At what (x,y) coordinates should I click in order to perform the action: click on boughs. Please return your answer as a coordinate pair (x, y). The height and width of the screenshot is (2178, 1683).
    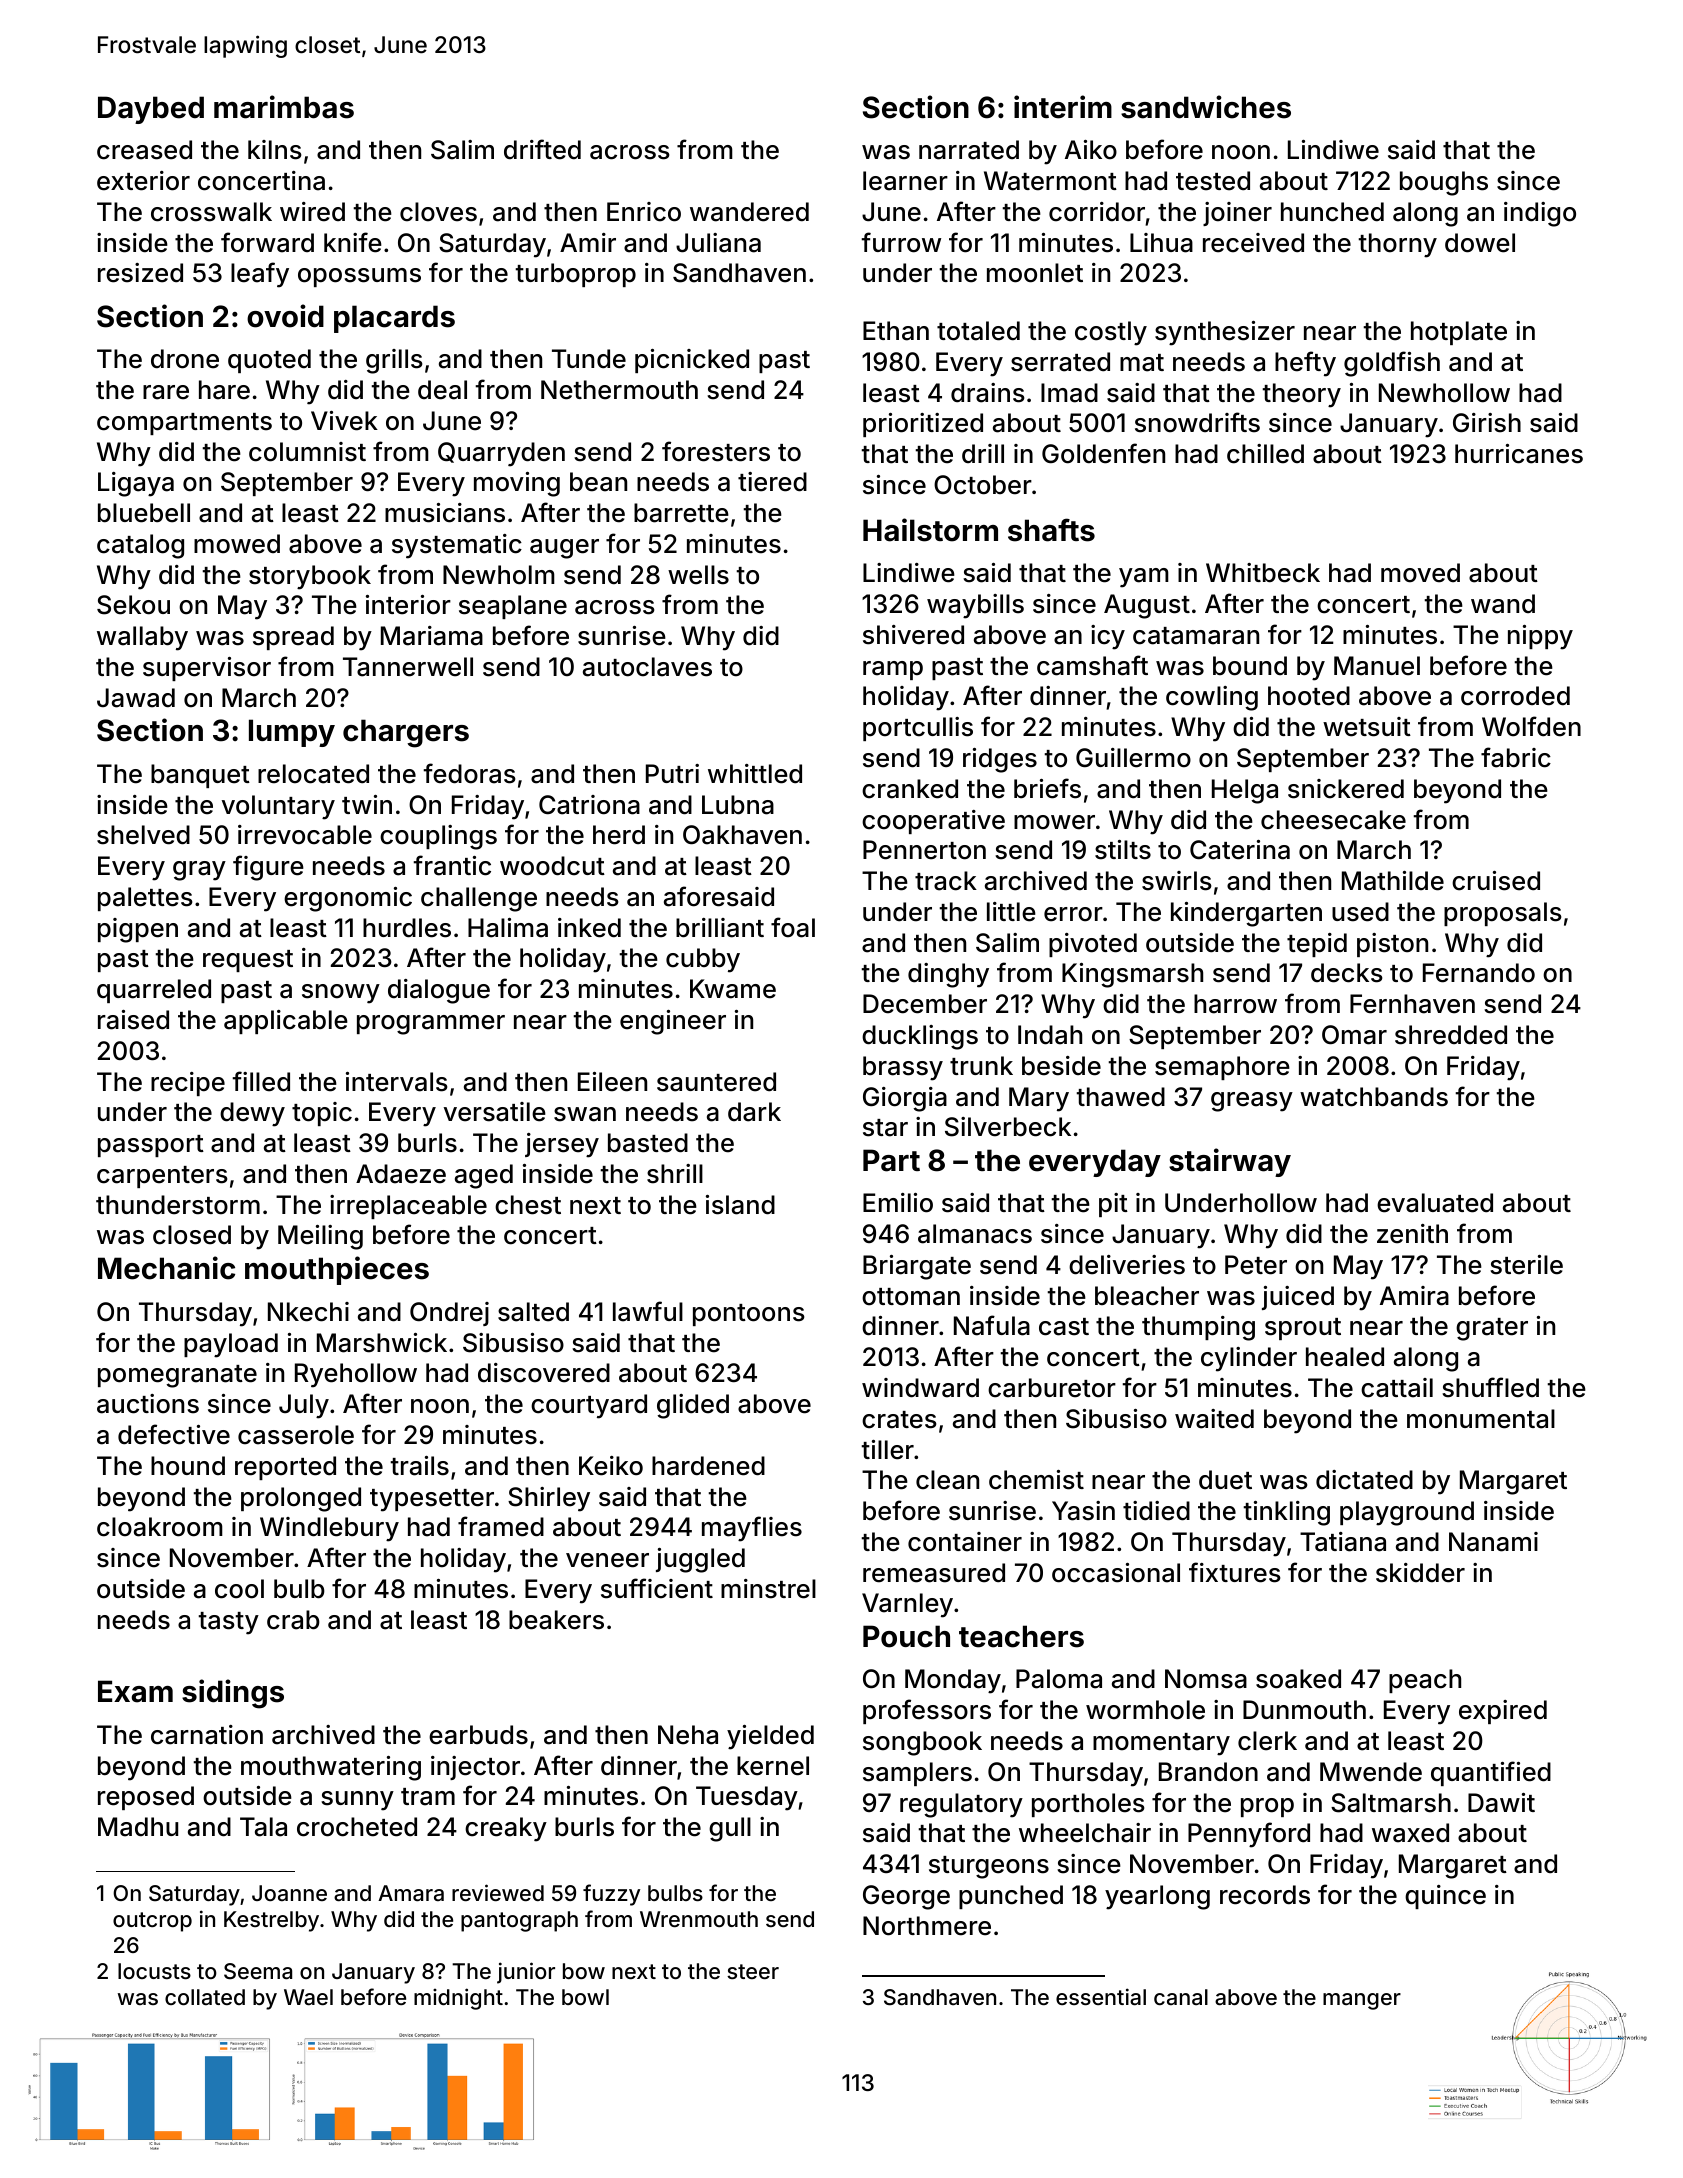
    Looking at the image, I should click on (1444, 183).
